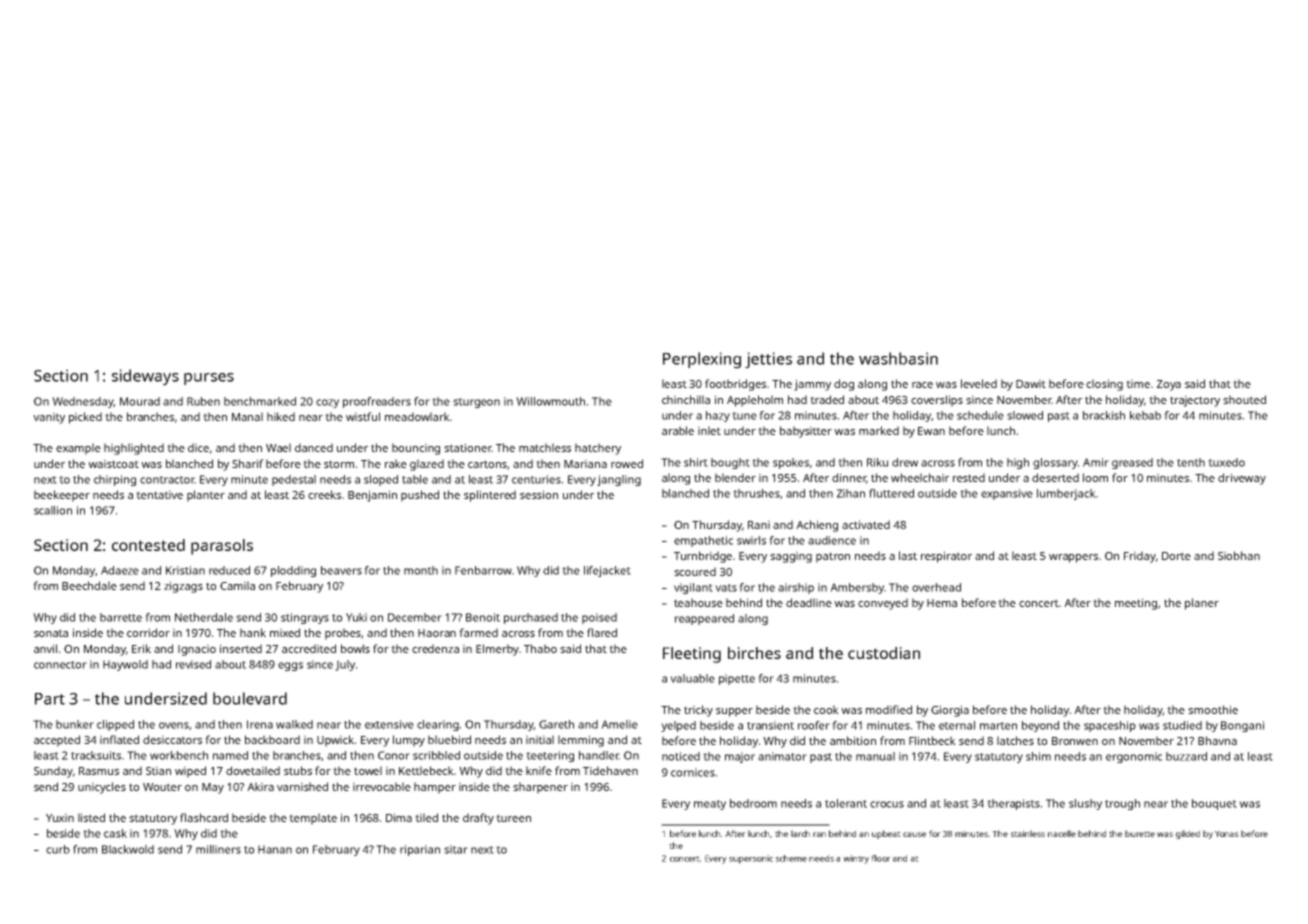 The width and height of the image is (1308, 924). What do you see at coordinates (950, 711) in the image?
I see `Giorgia` at bounding box center [950, 711].
